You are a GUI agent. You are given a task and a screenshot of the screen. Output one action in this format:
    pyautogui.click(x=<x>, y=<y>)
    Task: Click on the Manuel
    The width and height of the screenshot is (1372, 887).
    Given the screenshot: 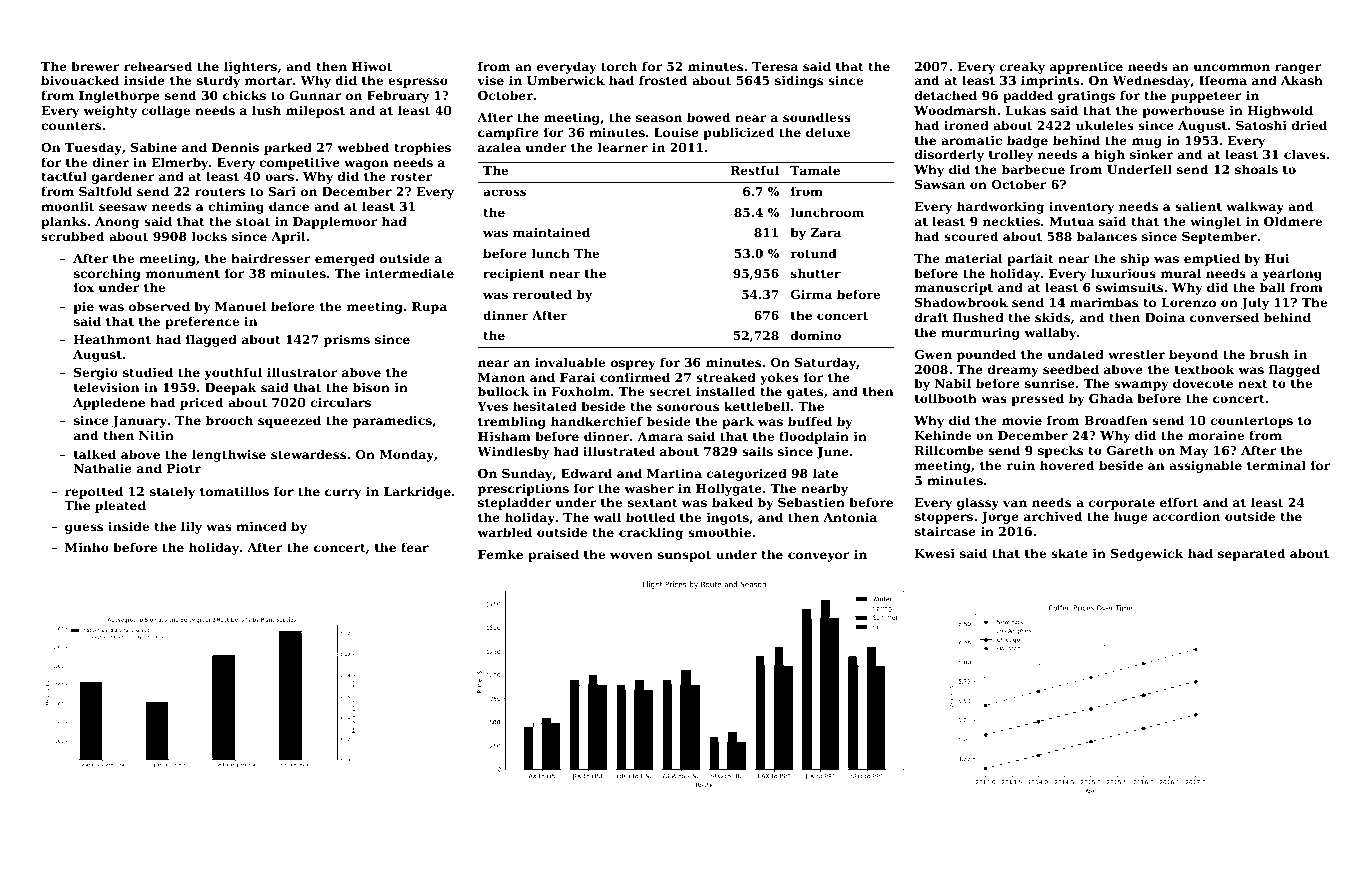 What is the action you would take?
    pyautogui.click(x=240, y=306)
